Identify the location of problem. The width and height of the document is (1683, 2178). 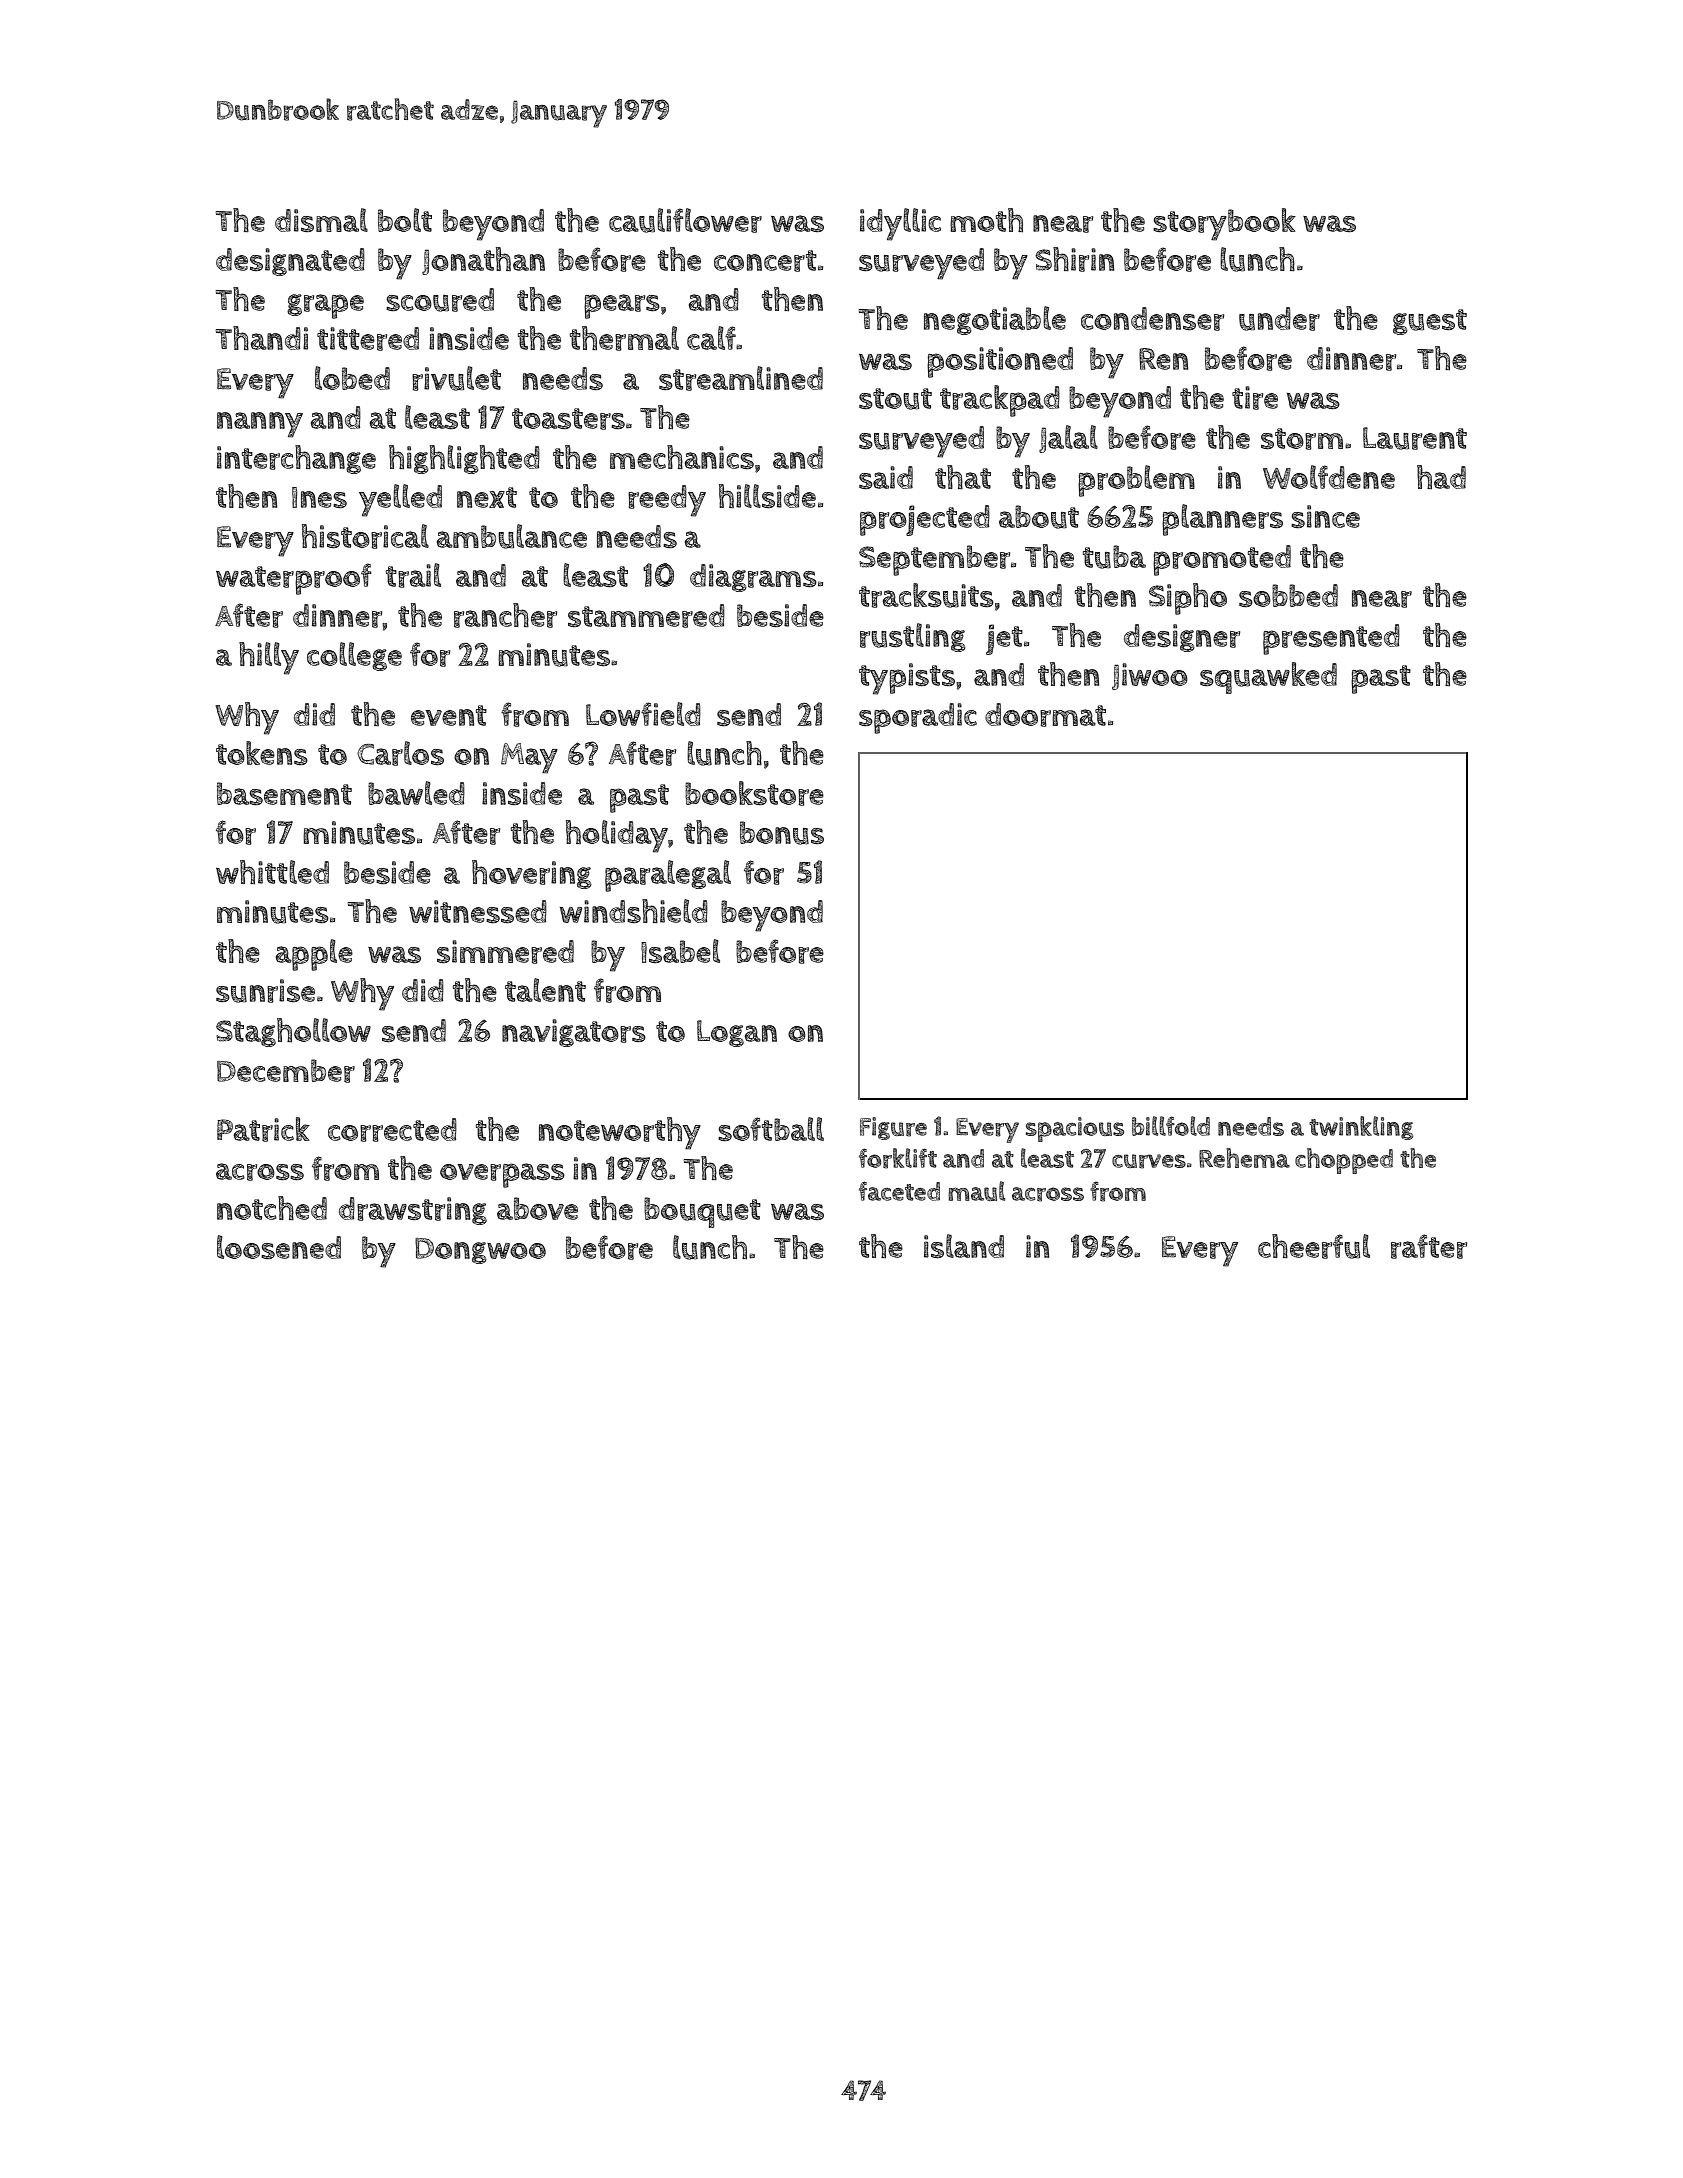
(1136, 481).
